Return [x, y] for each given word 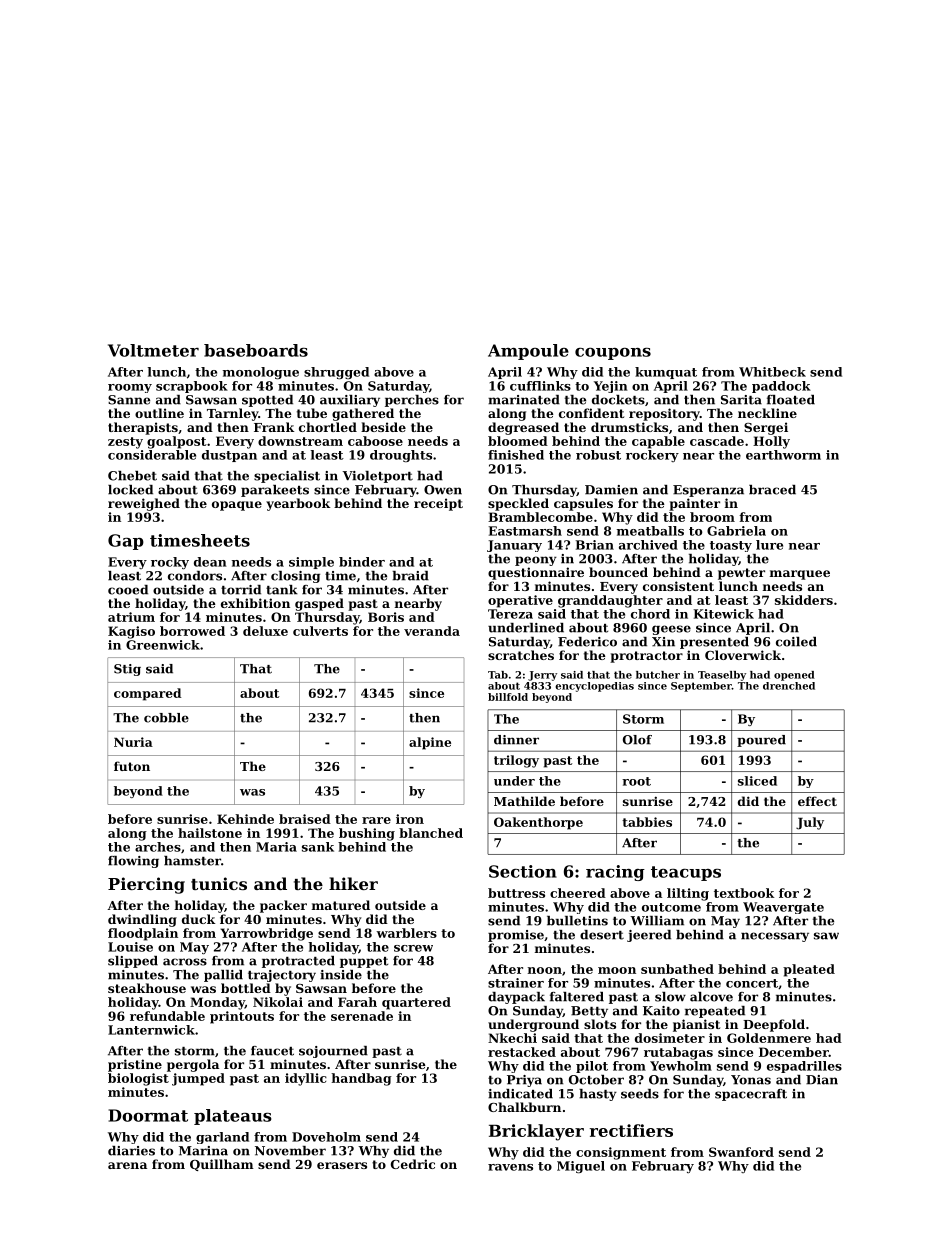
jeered [649, 936]
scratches [521, 655]
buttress [516, 893]
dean [210, 562]
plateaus [233, 1117]
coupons [613, 353]
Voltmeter [153, 350]
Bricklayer [536, 1132]
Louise [130, 947]
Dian [822, 1080]
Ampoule [528, 352]
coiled [796, 642]
